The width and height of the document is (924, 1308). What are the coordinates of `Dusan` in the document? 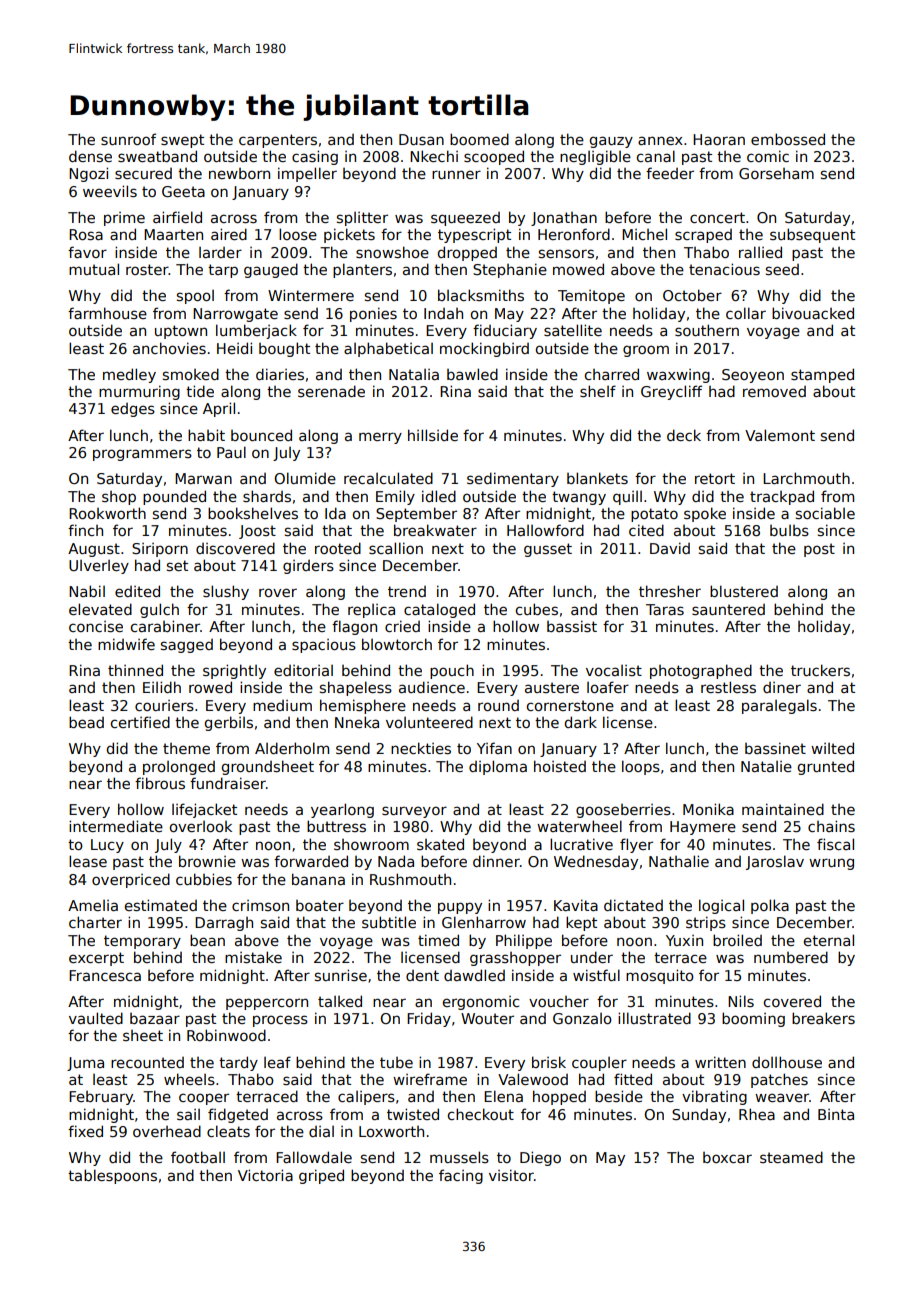 It's located at (421, 139).
